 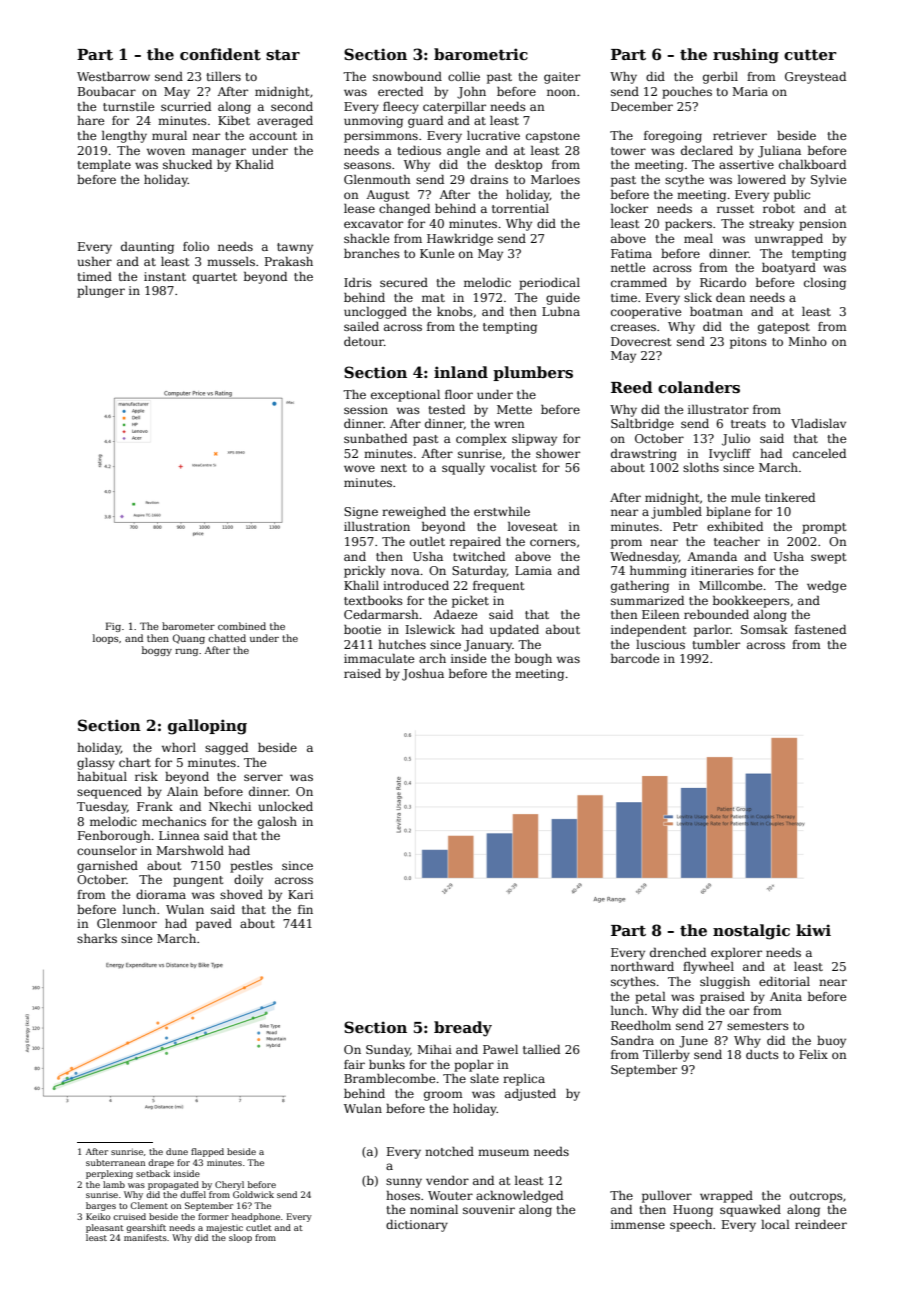 I want to click on drawstring, so click(x=644, y=455).
